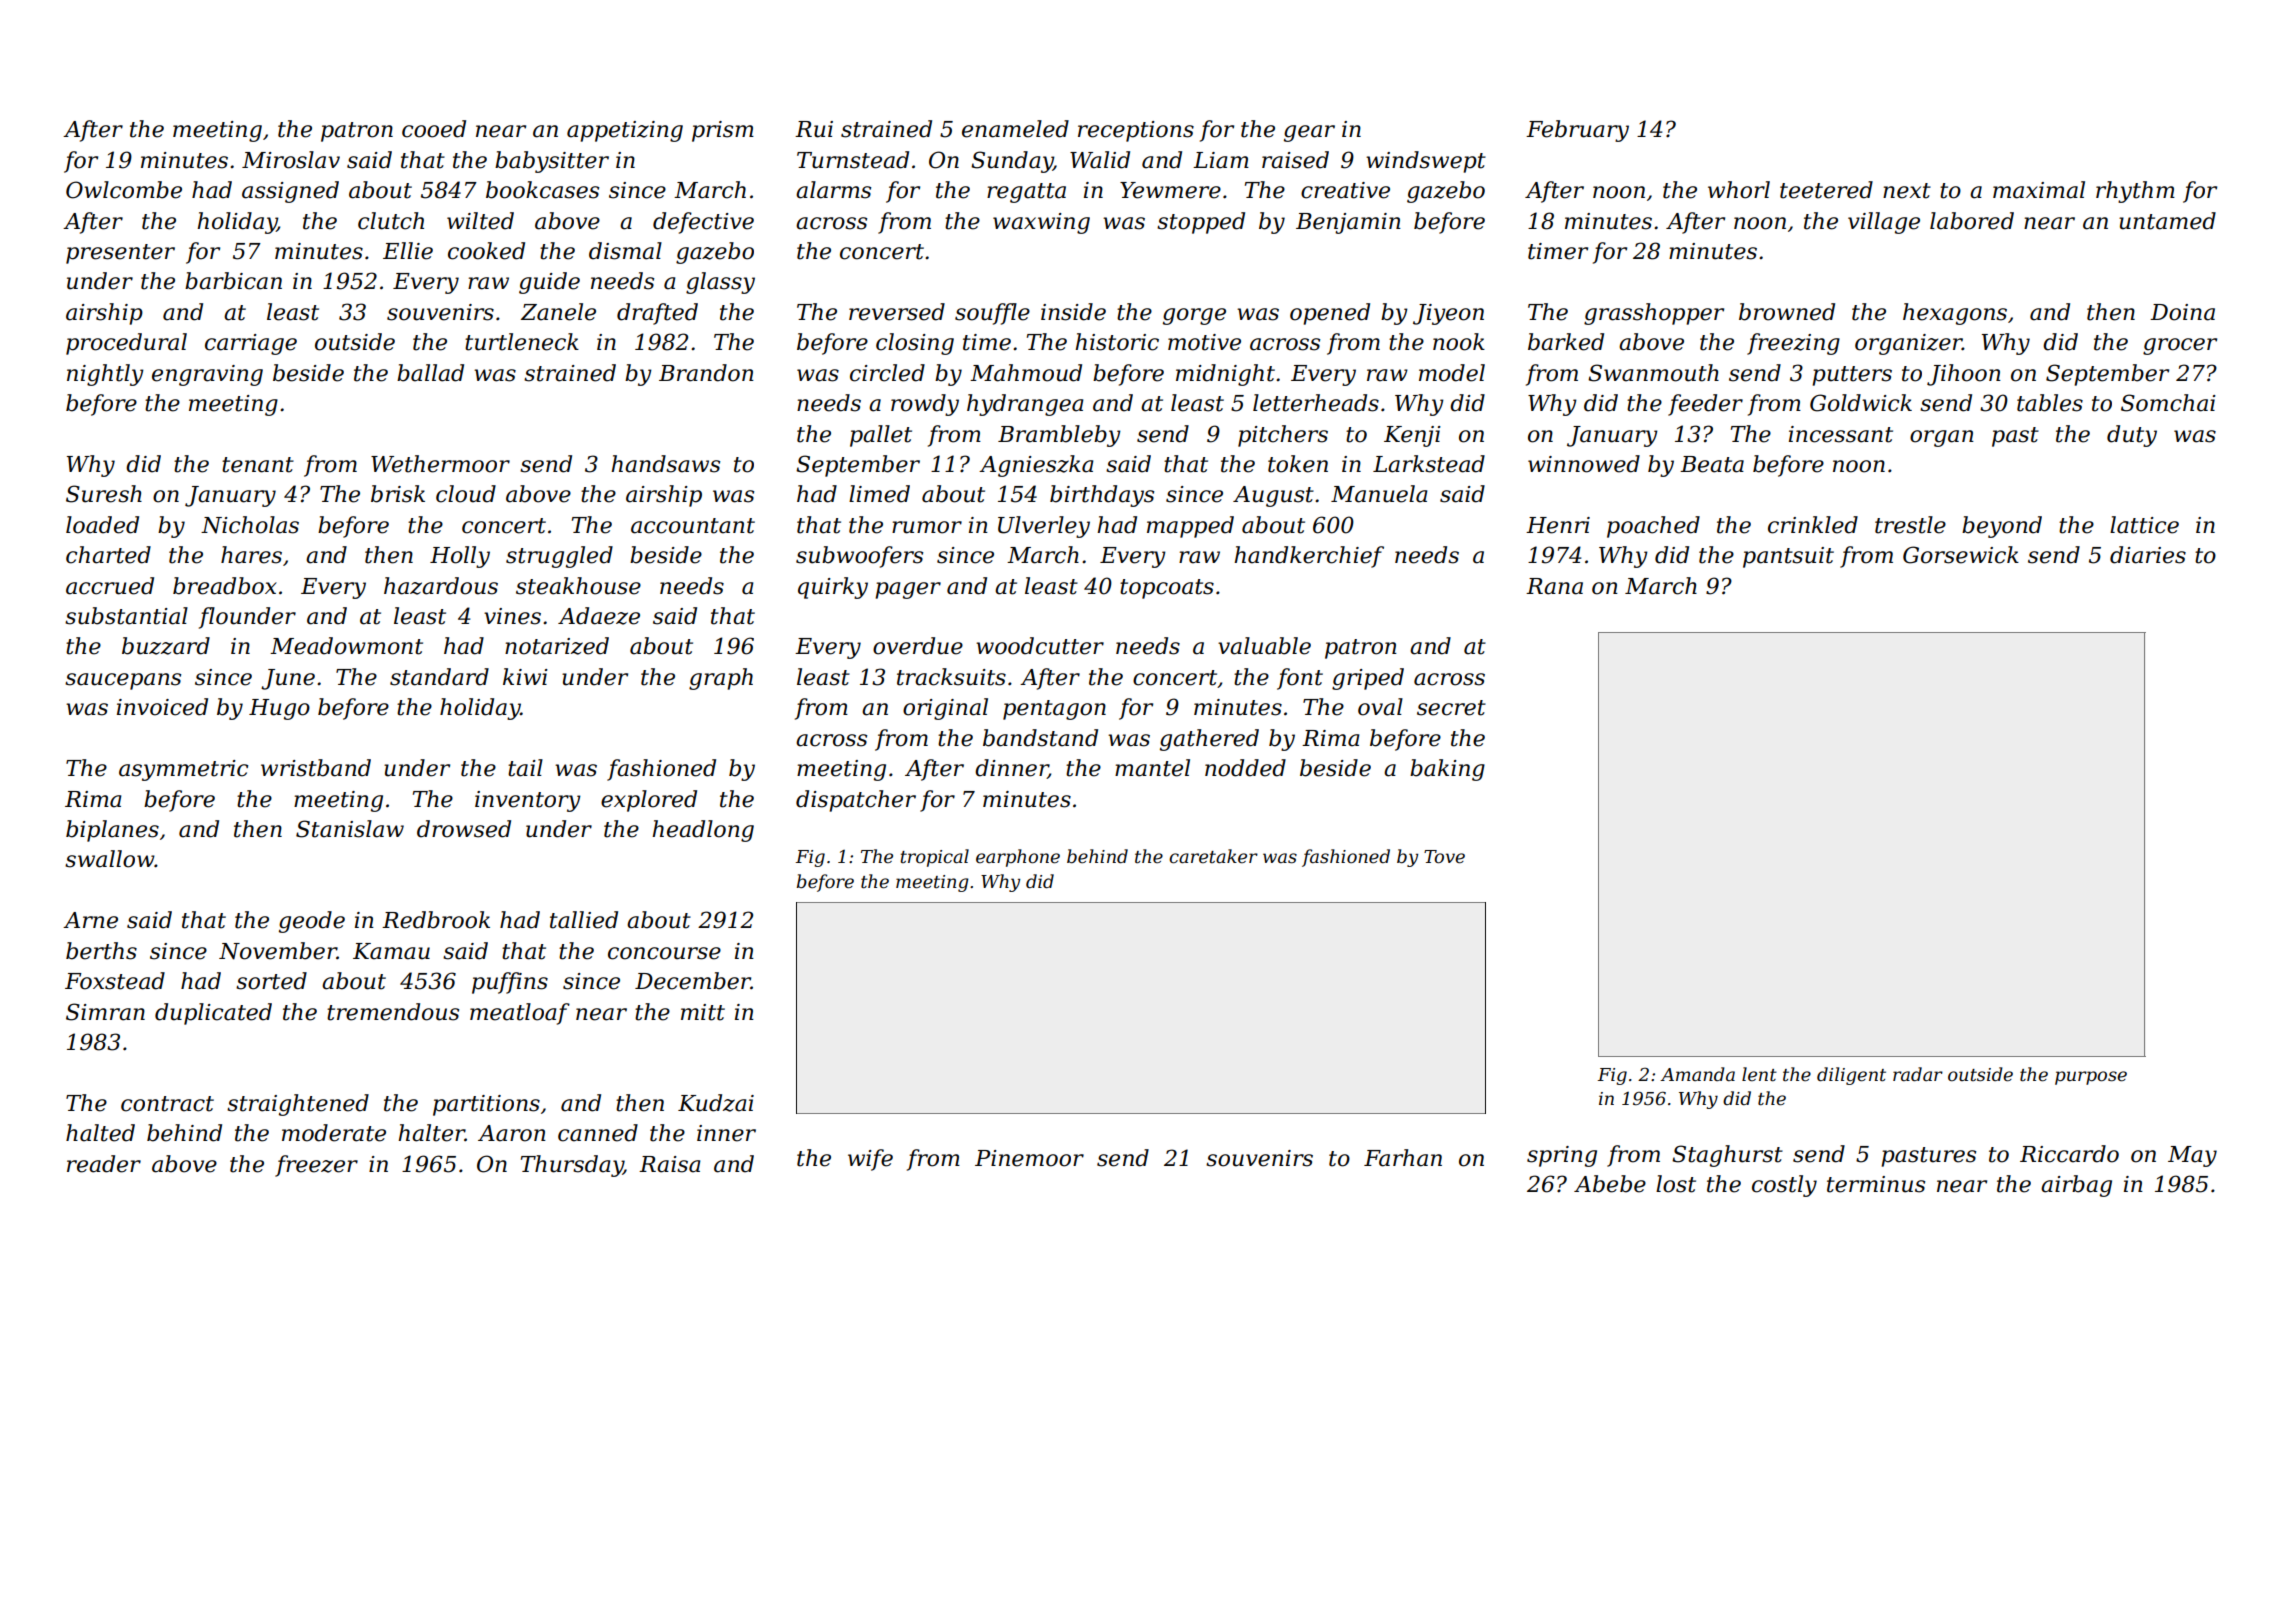 Image resolution: width=2282 pixels, height=1614 pixels. I want to click on puffins, so click(510, 983).
